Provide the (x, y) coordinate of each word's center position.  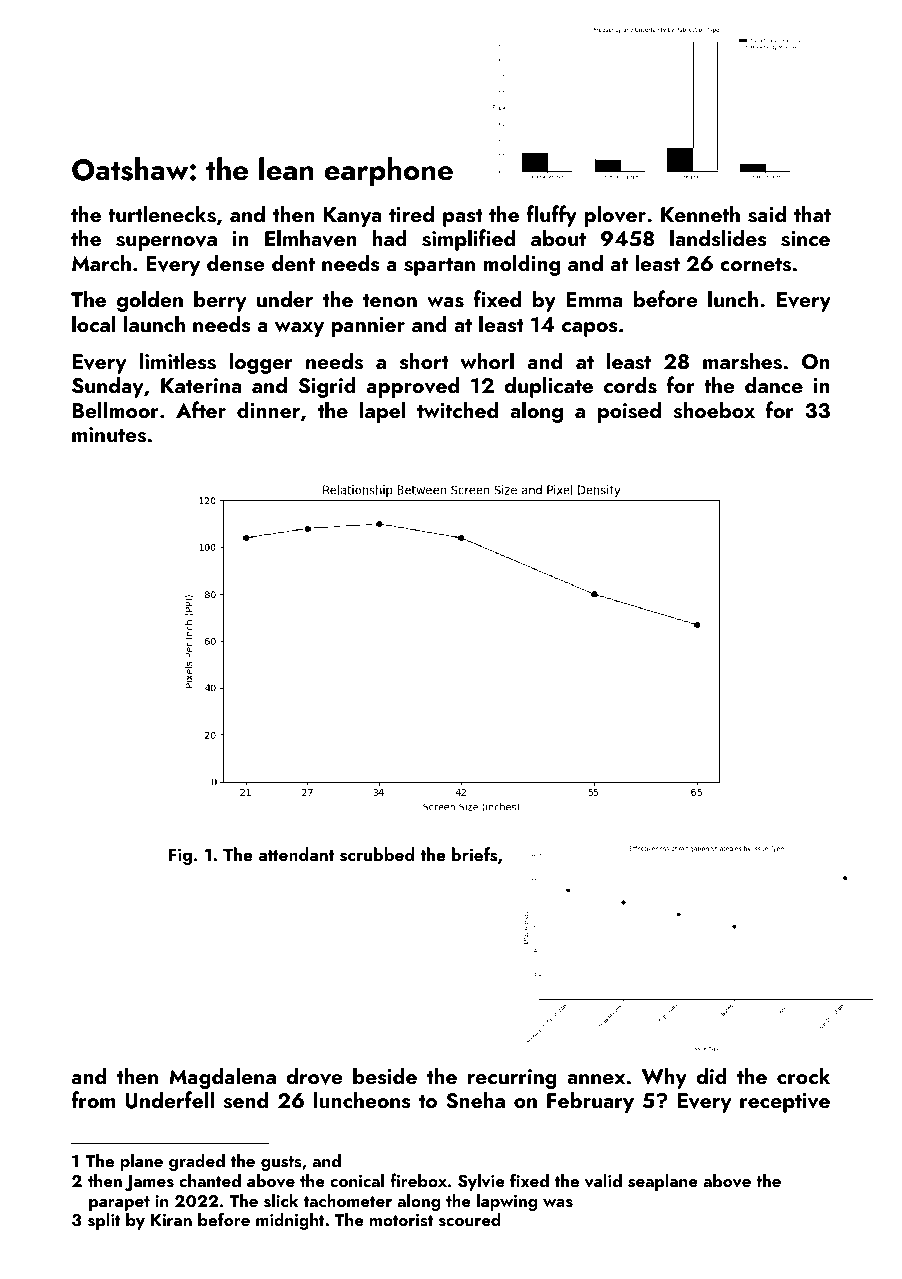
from (93, 1099)
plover (615, 216)
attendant (296, 854)
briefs (474, 854)
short (424, 361)
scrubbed (377, 854)
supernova (166, 243)
